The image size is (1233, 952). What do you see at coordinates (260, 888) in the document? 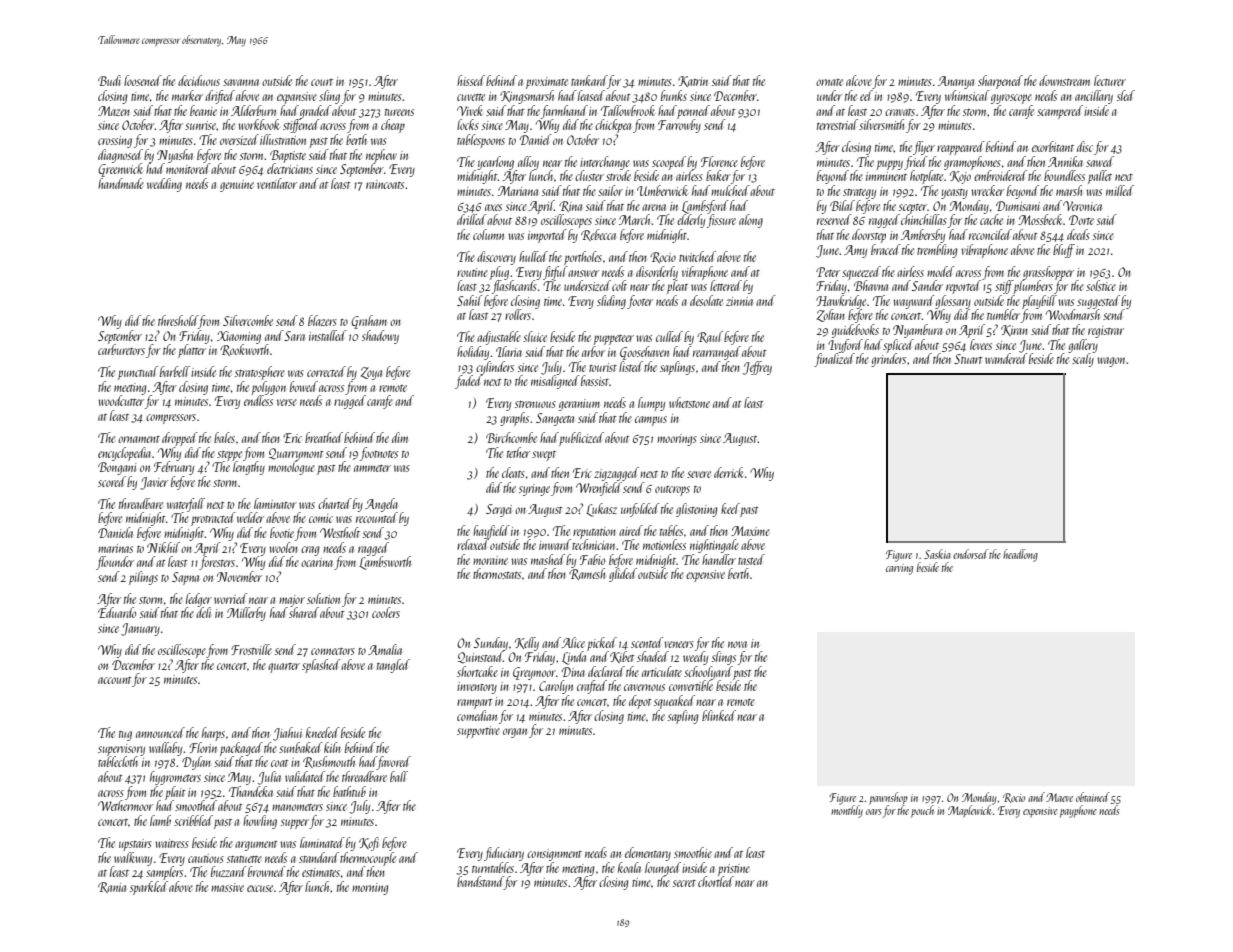
I see `excuse` at bounding box center [260, 888].
